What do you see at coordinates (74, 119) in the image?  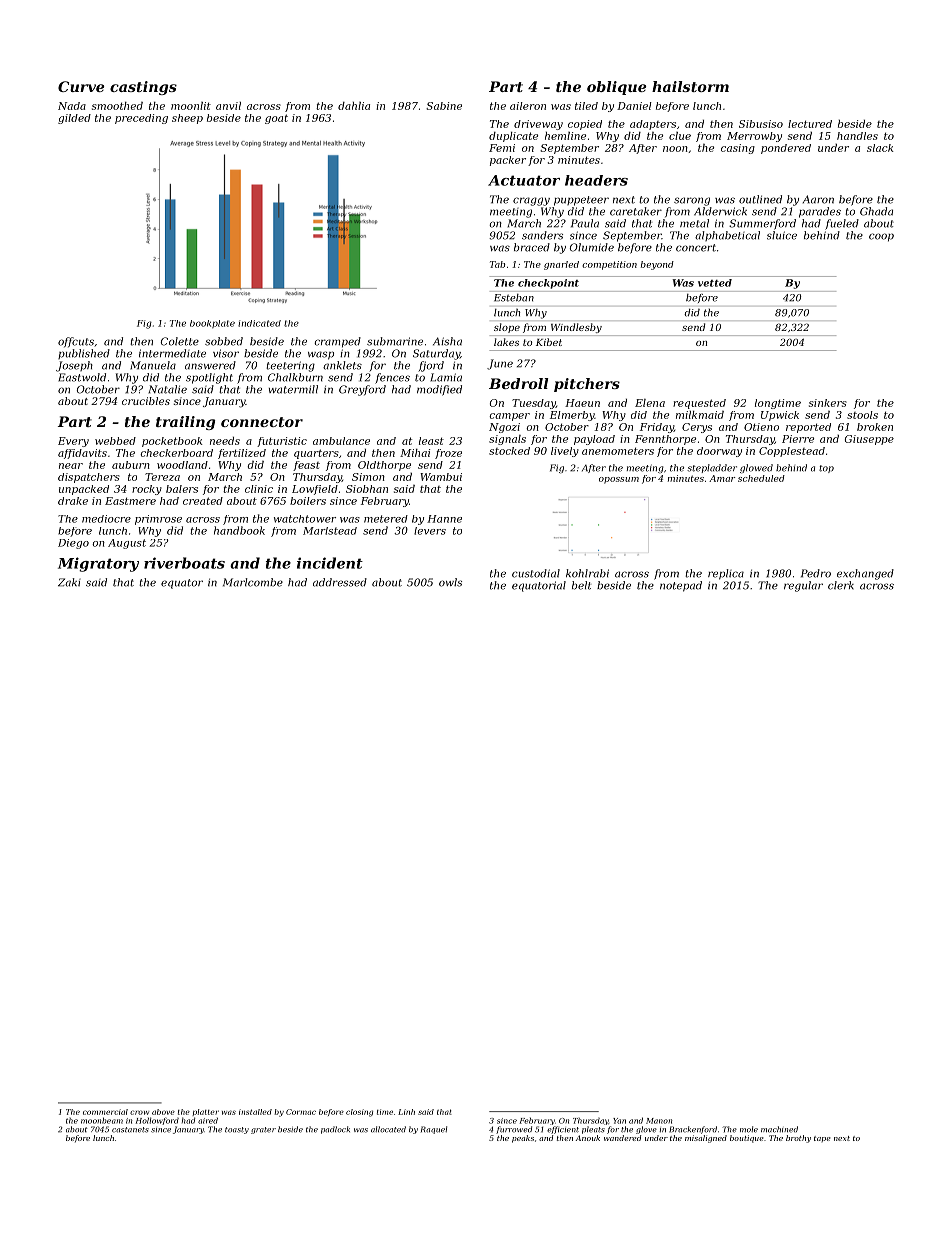 I see `gilded` at bounding box center [74, 119].
